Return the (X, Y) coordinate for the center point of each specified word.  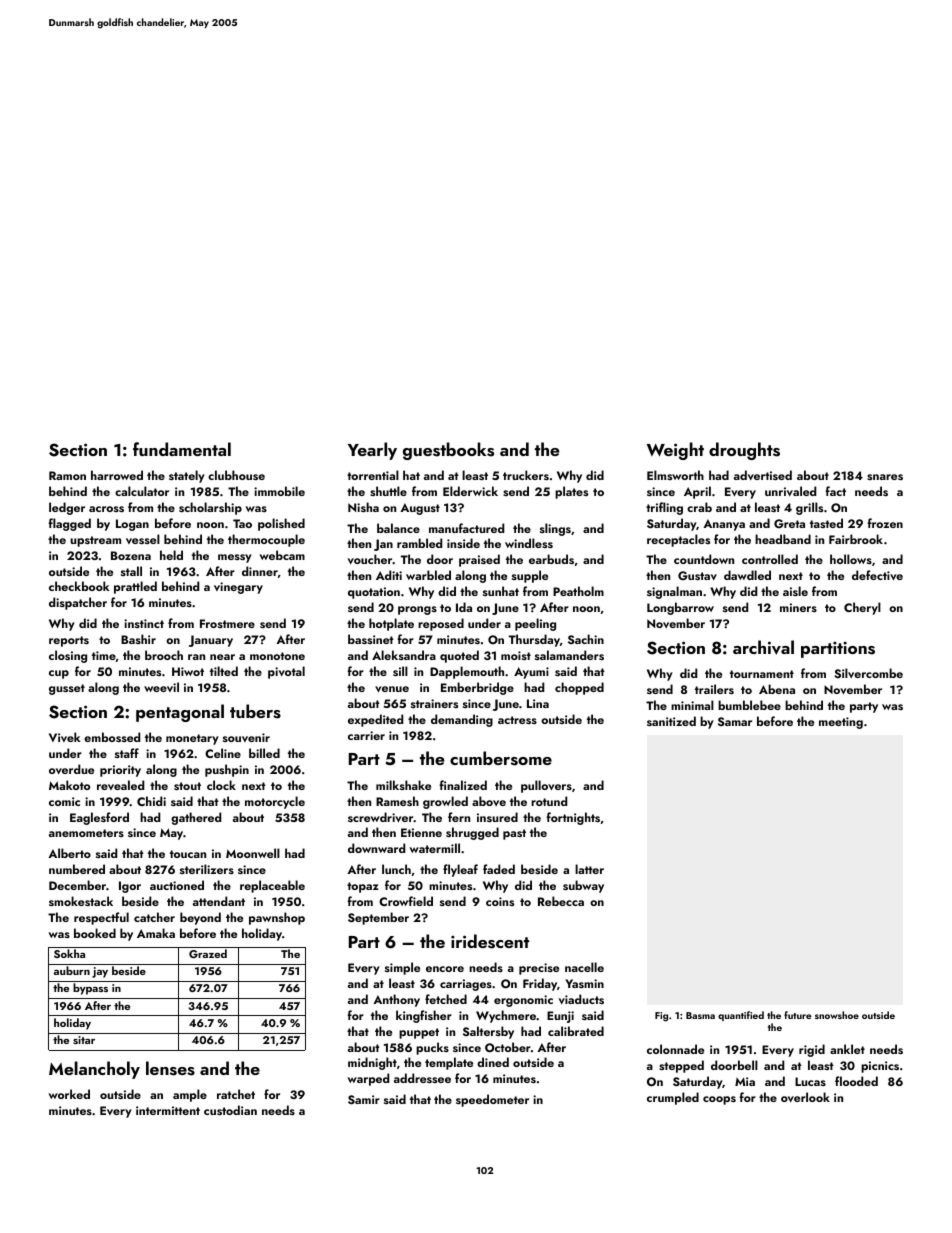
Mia (745, 1081)
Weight (675, 451)
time (104, 655)
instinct (144, 623)
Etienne (421, 832)
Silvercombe (868, 673)
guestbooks (448, 451)
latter (589, 869)
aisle (795, 591)
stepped (681, 1066)
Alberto (69, 853)
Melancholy (94, 1070)
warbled (428, 575)
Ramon (67, 475)
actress (517, 720)
